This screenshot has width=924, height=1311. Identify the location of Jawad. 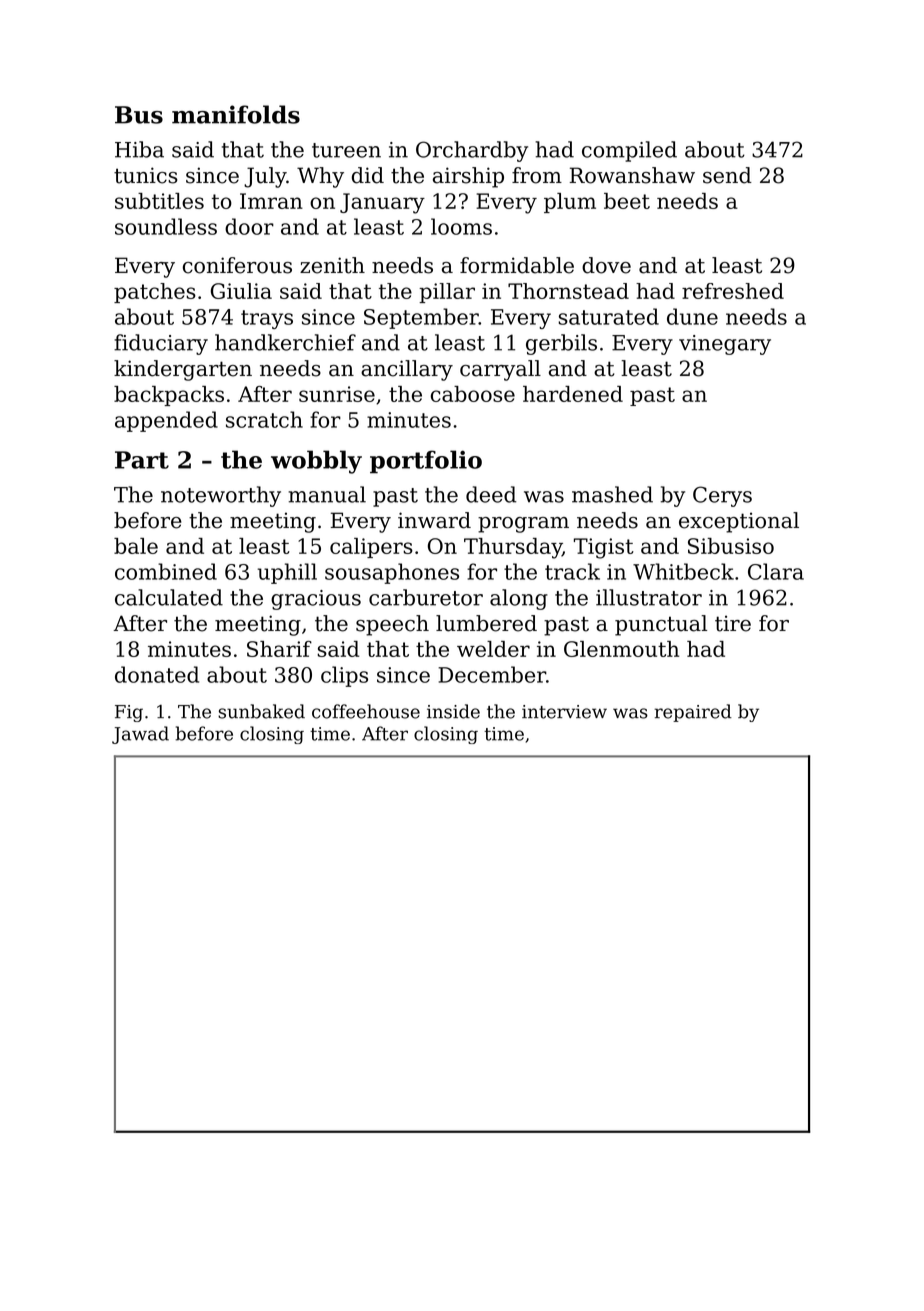
(140, 735).
